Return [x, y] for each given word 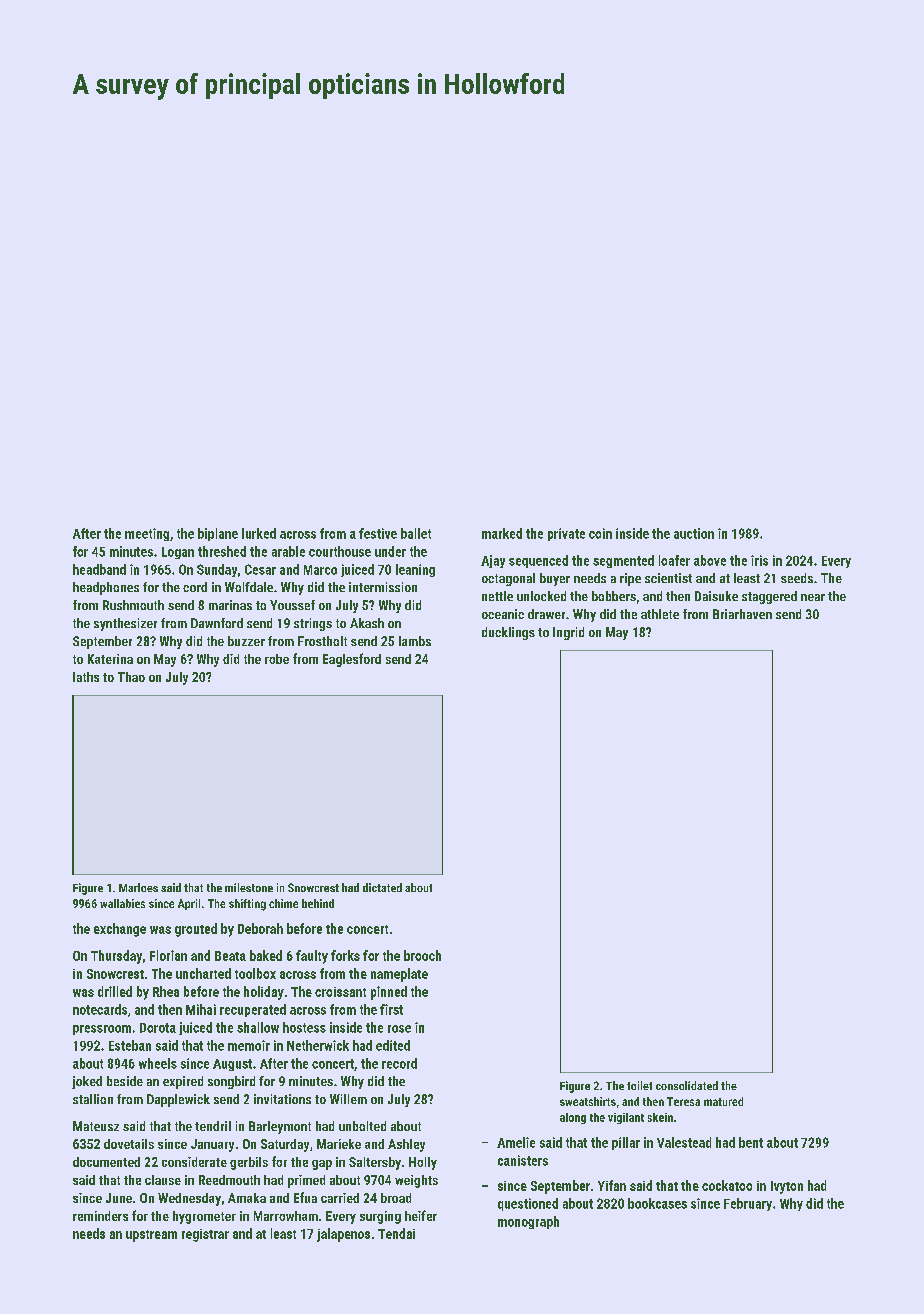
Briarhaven [742, 614]
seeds [797, 578]
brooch [422, 955]
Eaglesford [352, 660]
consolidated [687, 1085]
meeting [147, 534]
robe [277, 659]
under [390, 551]
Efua [305, 1197]
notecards [100, 1009]
